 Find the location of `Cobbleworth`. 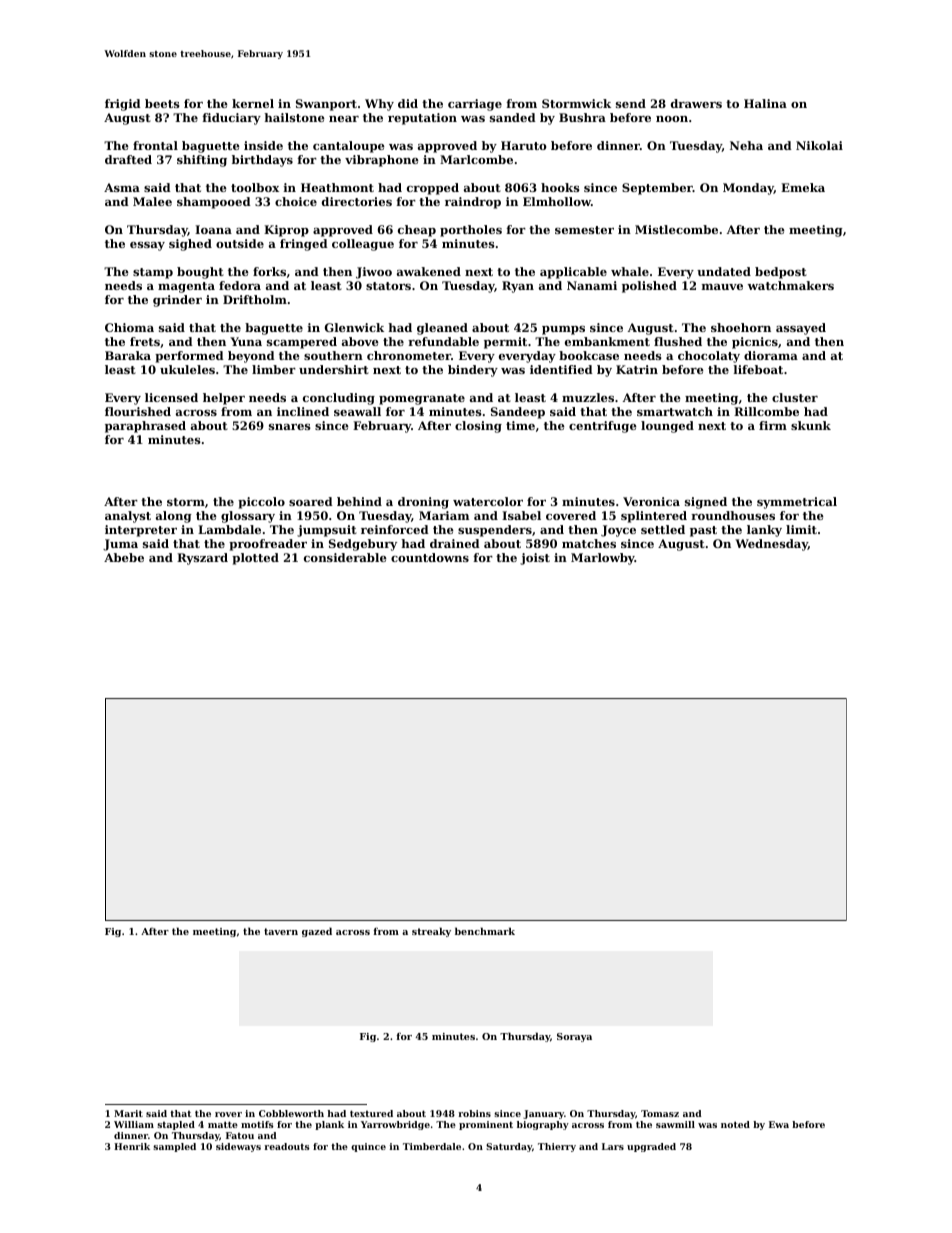

Cobbleworth is located at coordinates (291, 1113).
